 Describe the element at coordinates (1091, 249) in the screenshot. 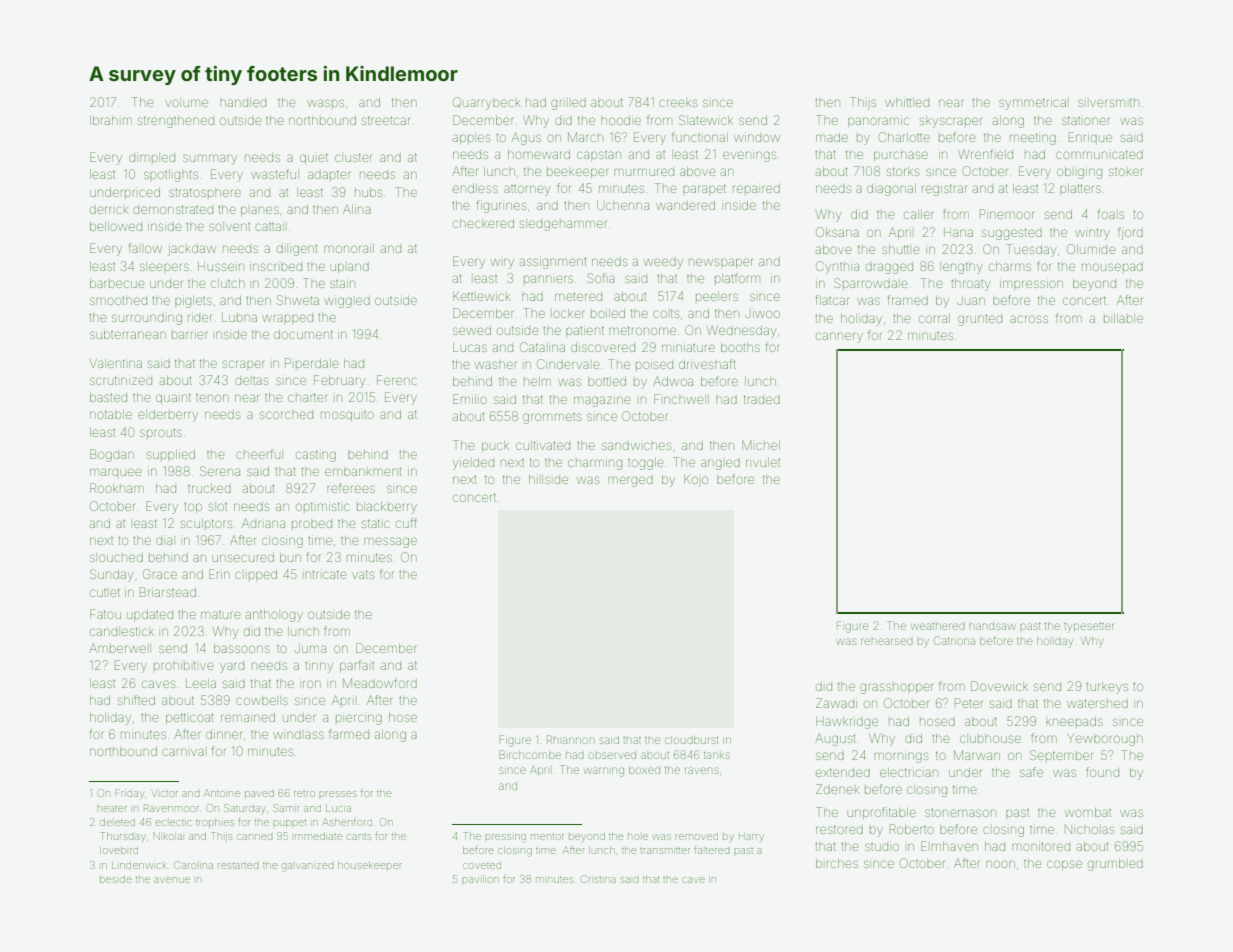

I see `Olumide` at that location.
